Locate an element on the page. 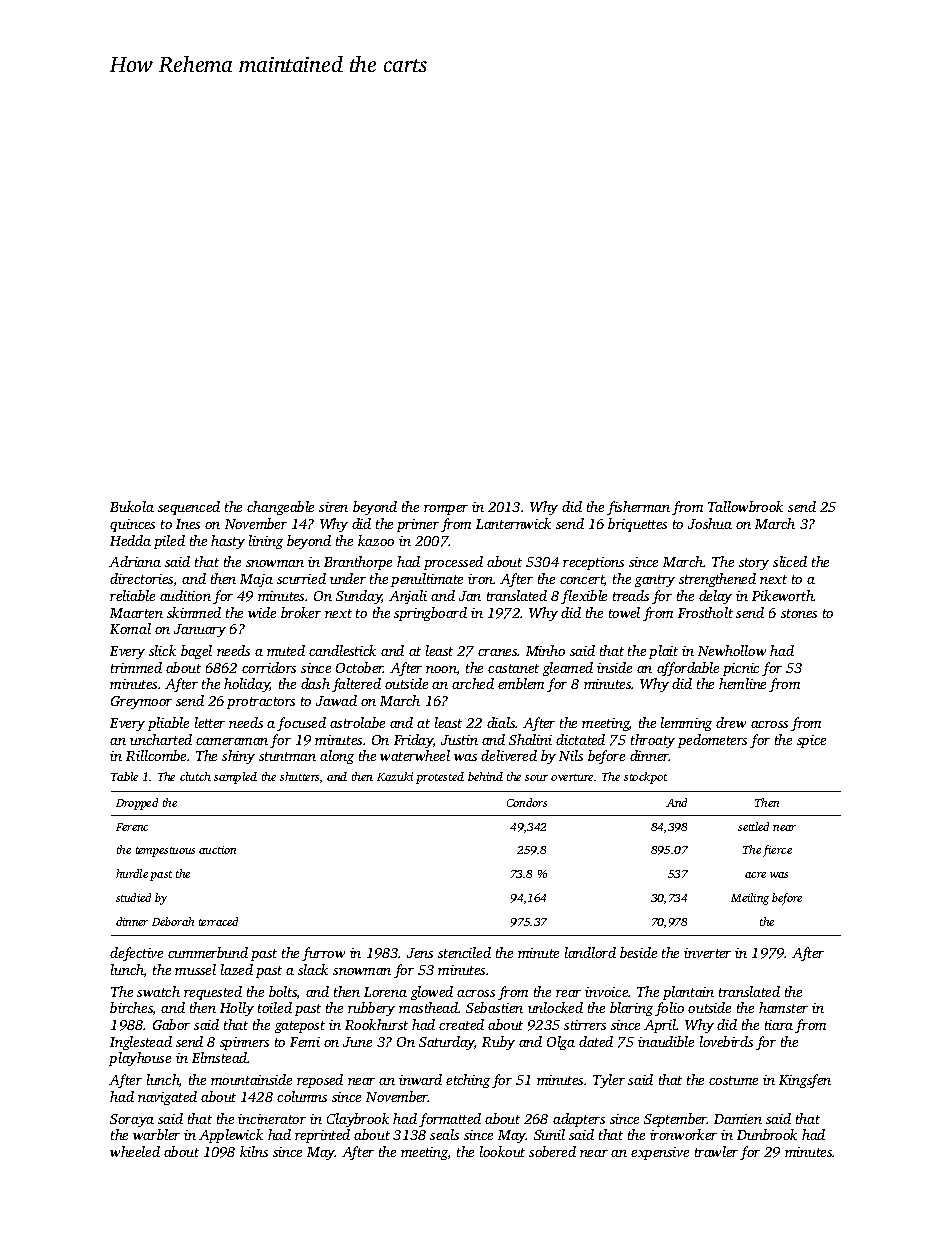  settled is located at coordinates (753, 826).
